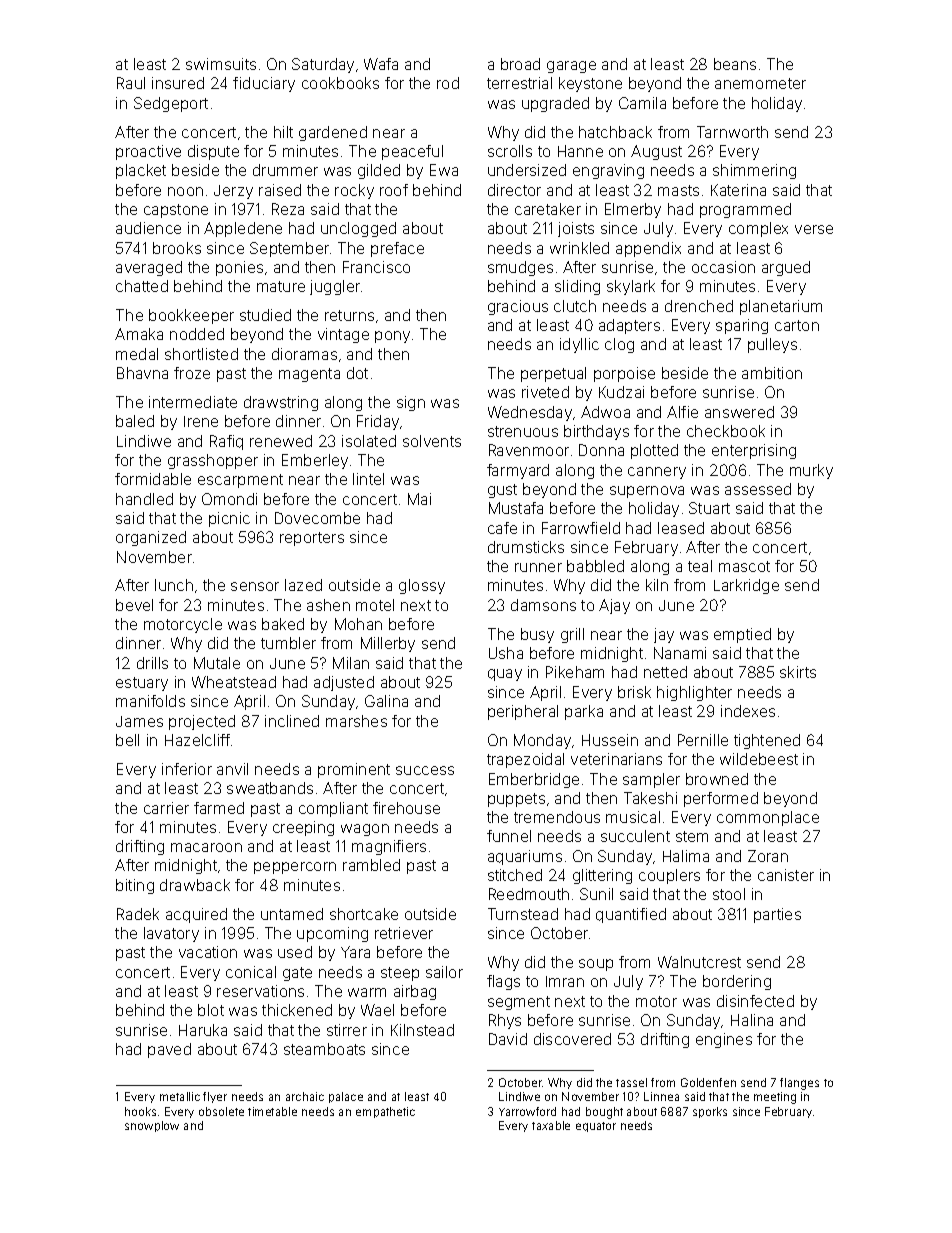 The height and width of the screenshot is (1233, 952). What do you see at coordinates (767, 741) in the screenshot?
I see `tightened` at bounding box center [767, 741].
